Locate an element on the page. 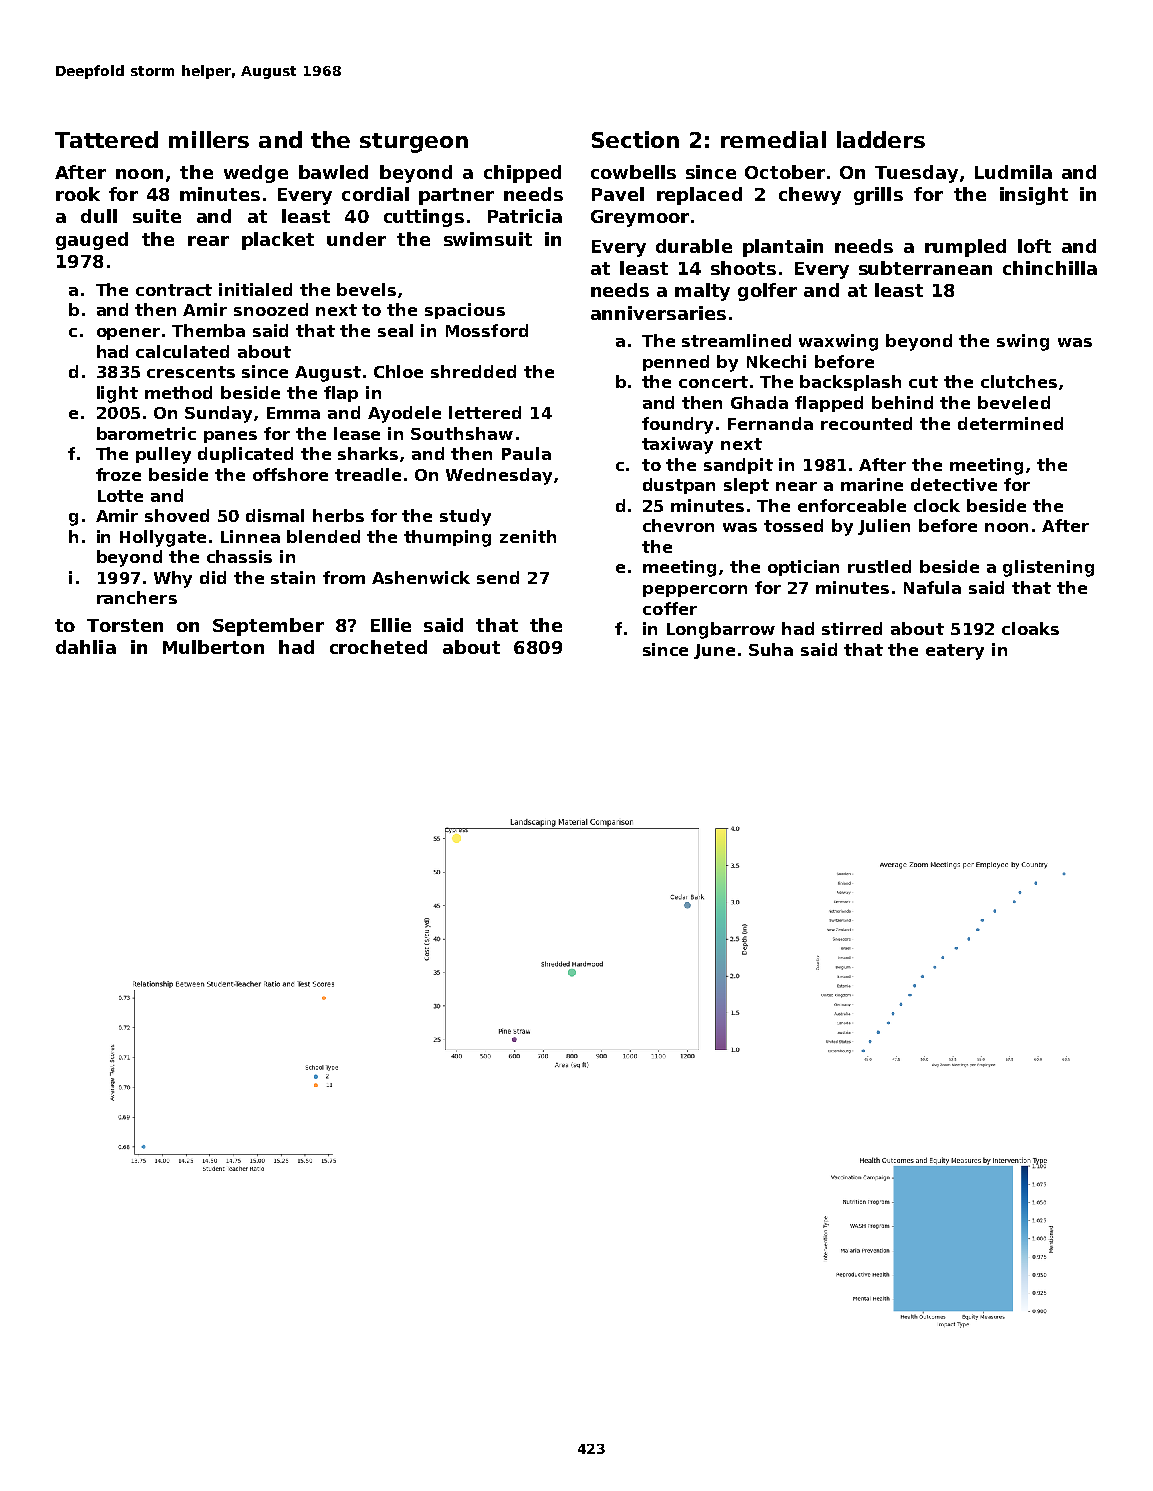  glistening is located at coordinates (1048, 568).
